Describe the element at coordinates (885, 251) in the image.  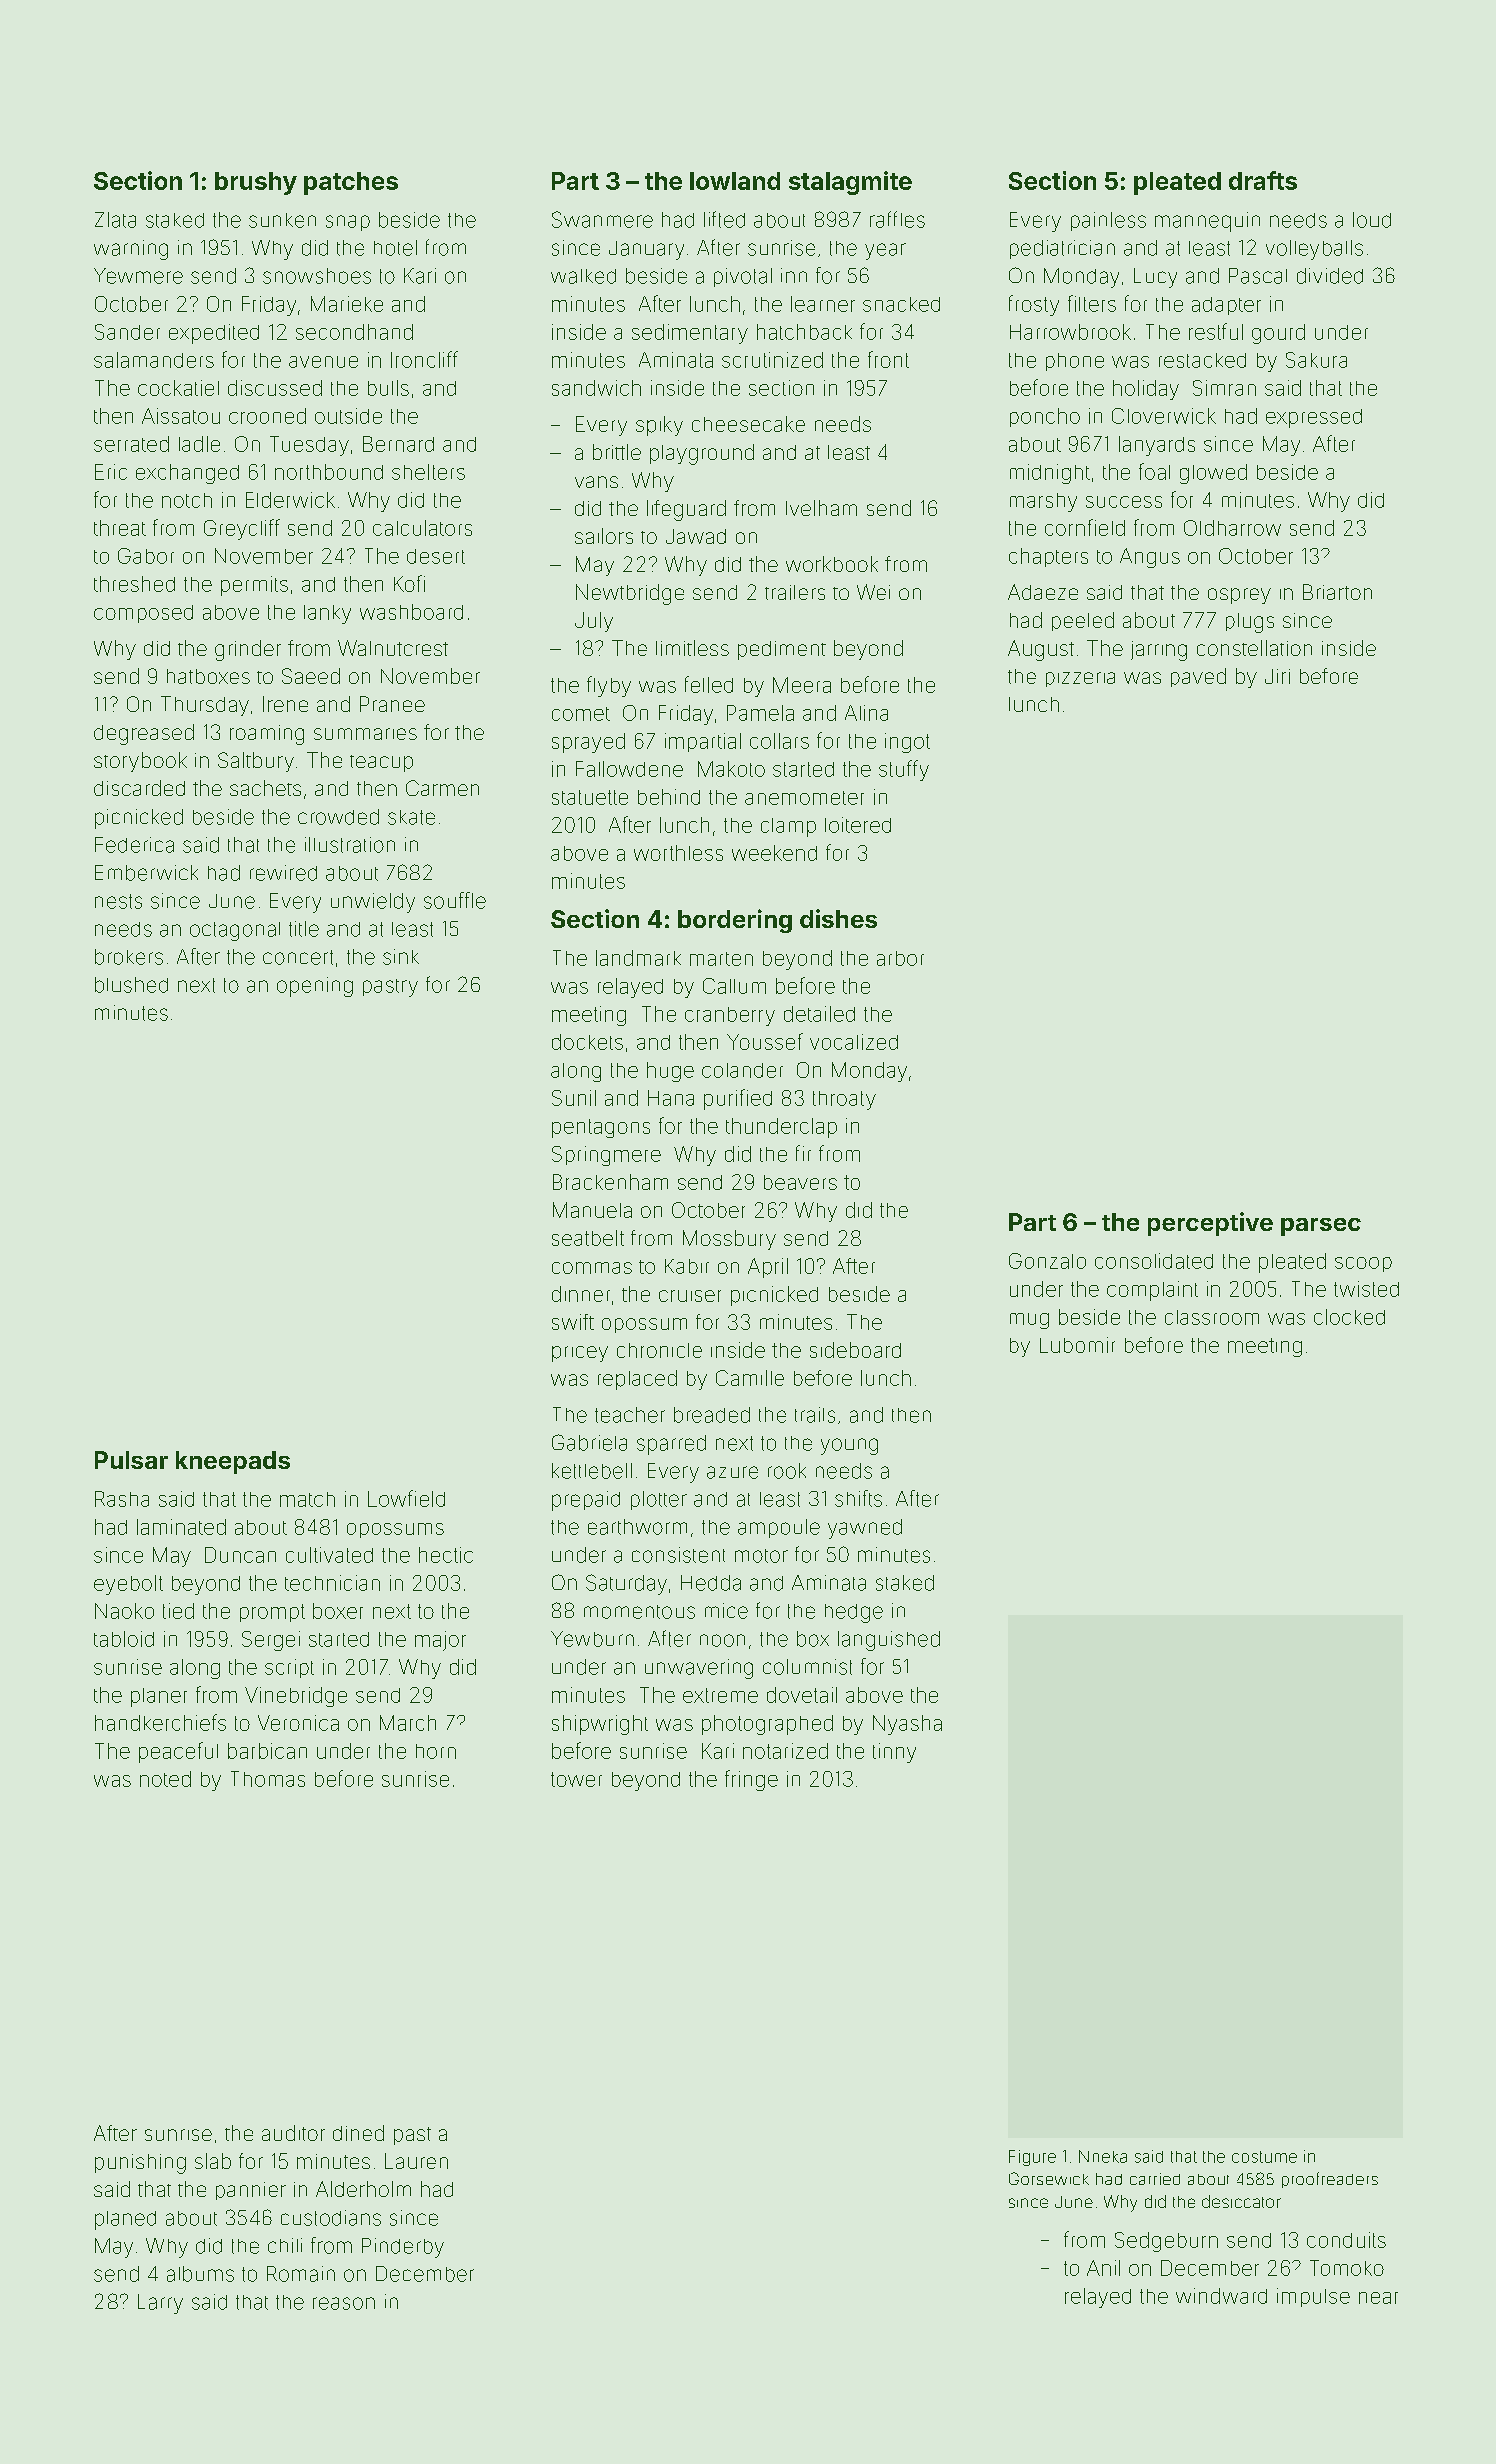
I see `year` at that location.
